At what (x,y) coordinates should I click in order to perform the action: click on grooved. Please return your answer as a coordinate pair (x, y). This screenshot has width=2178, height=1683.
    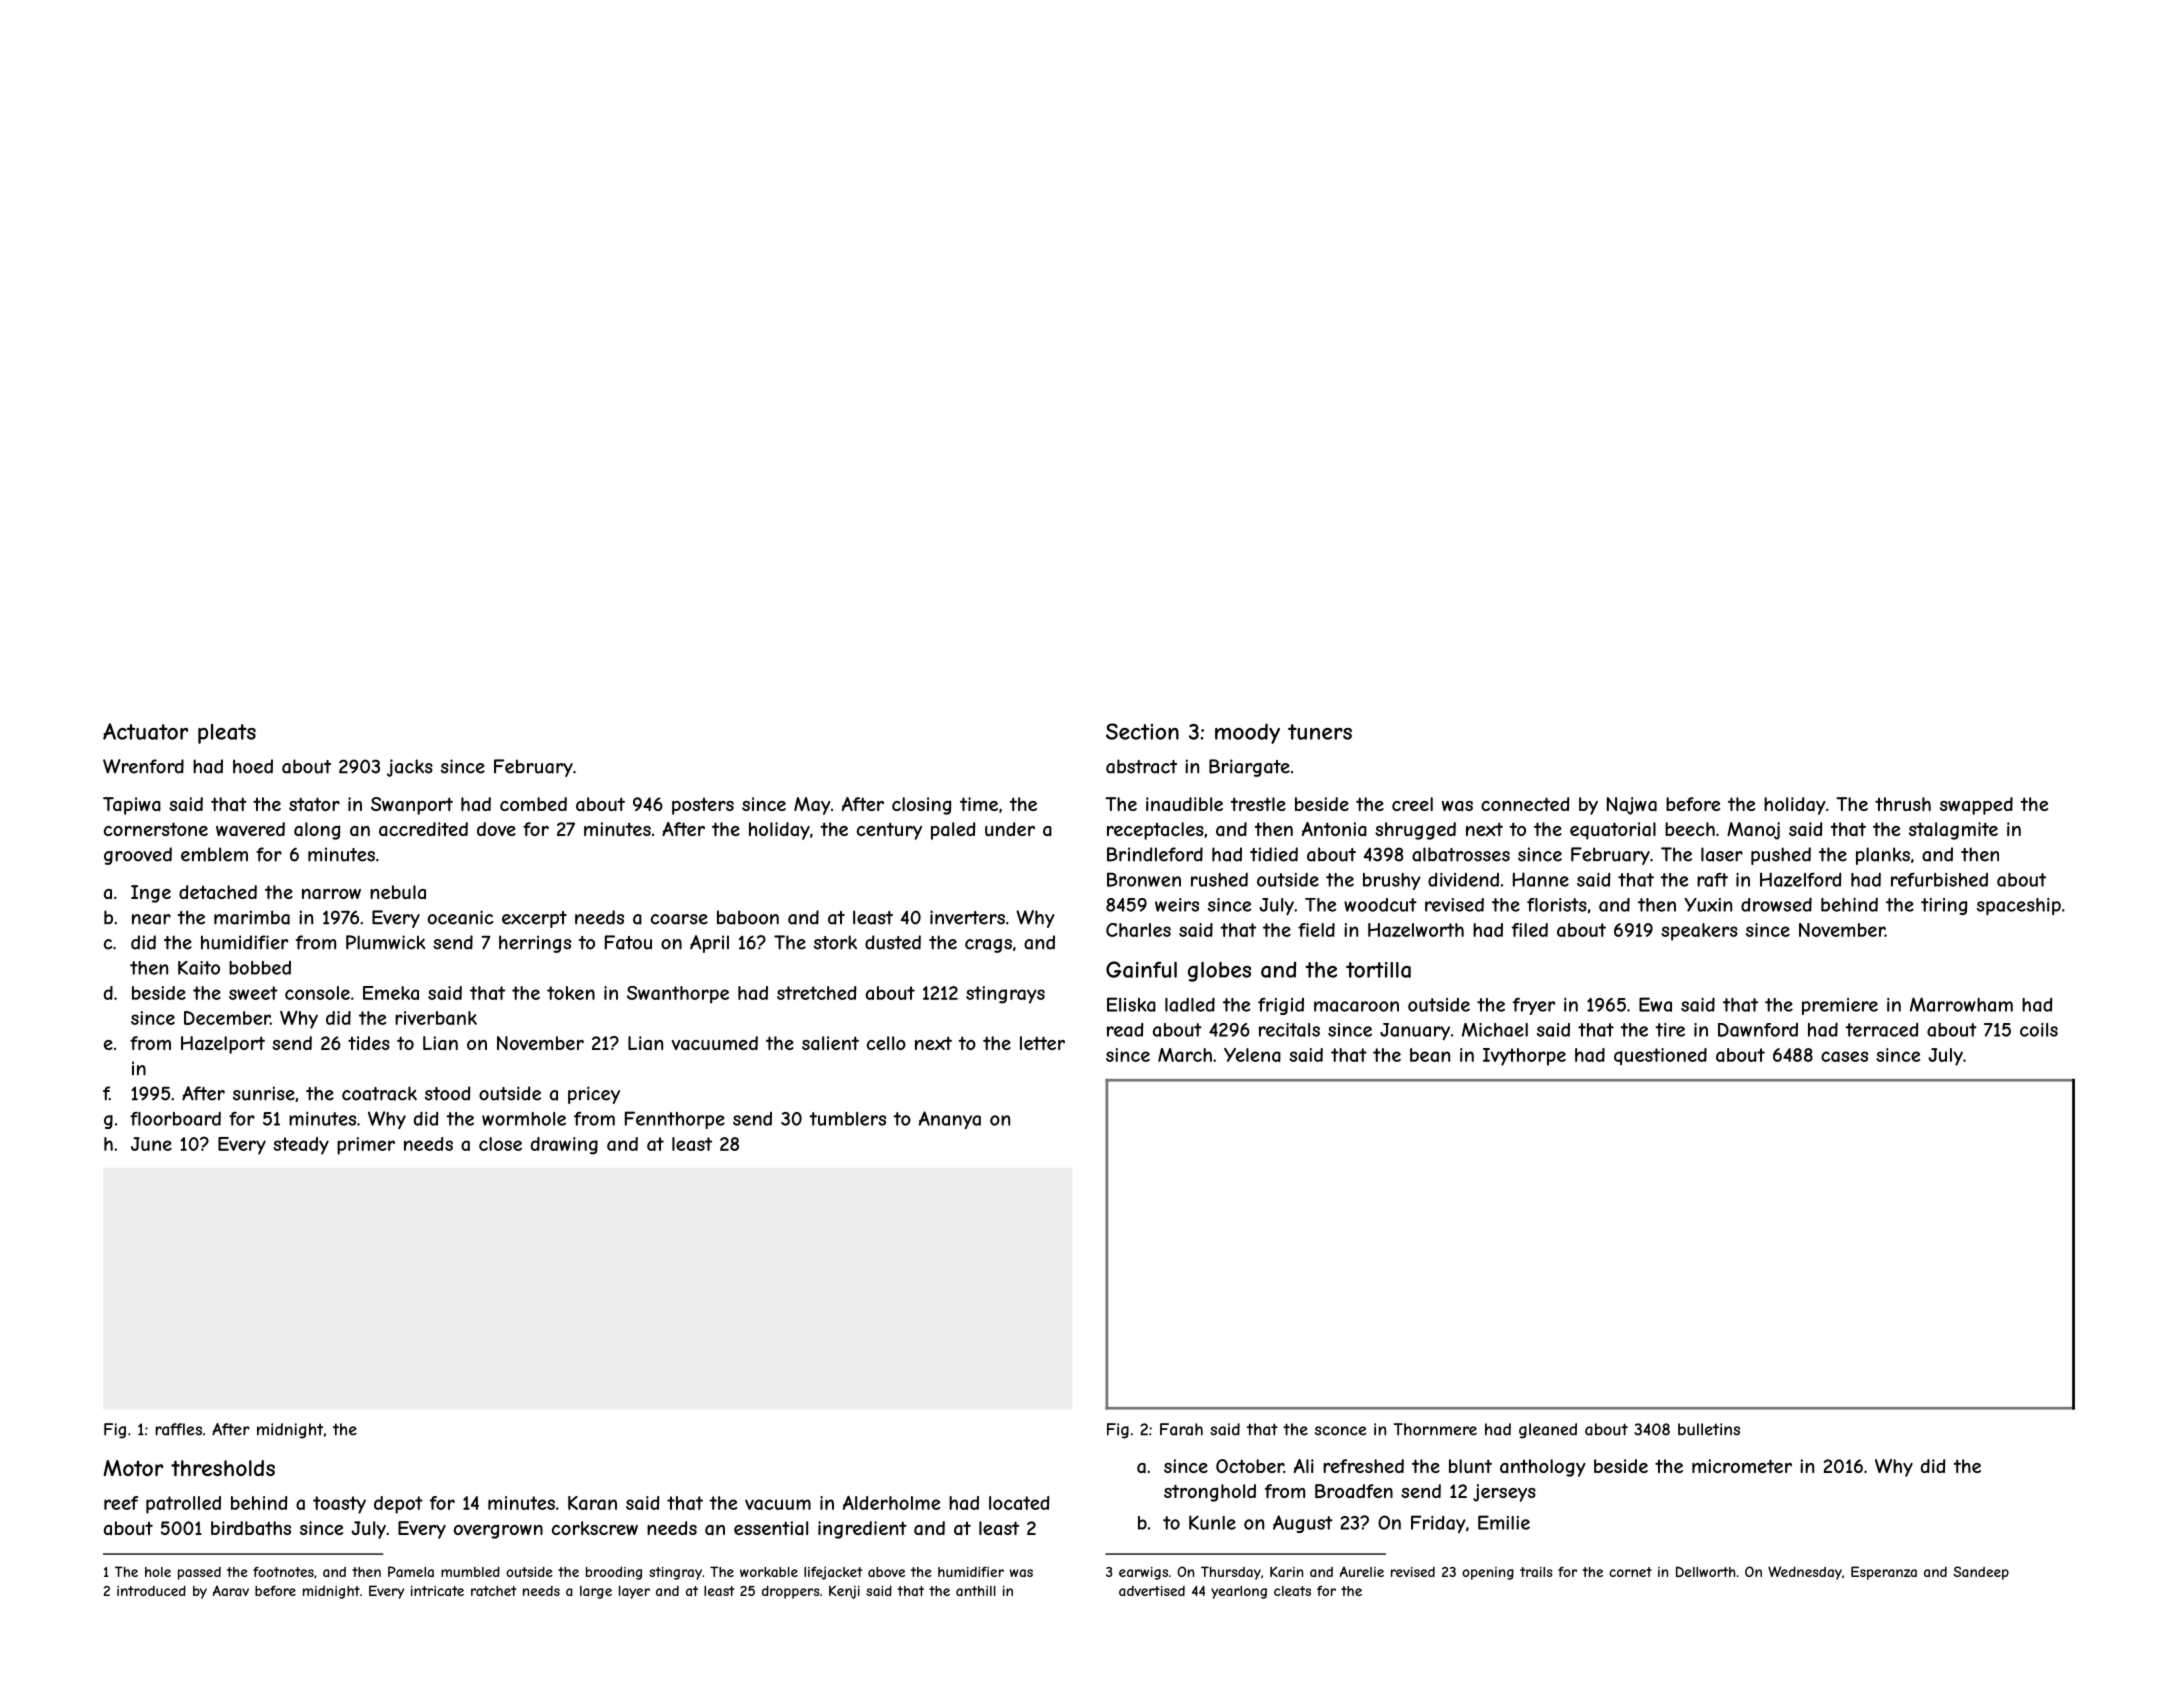
    Looking at the image, I should click on (138, 856).
